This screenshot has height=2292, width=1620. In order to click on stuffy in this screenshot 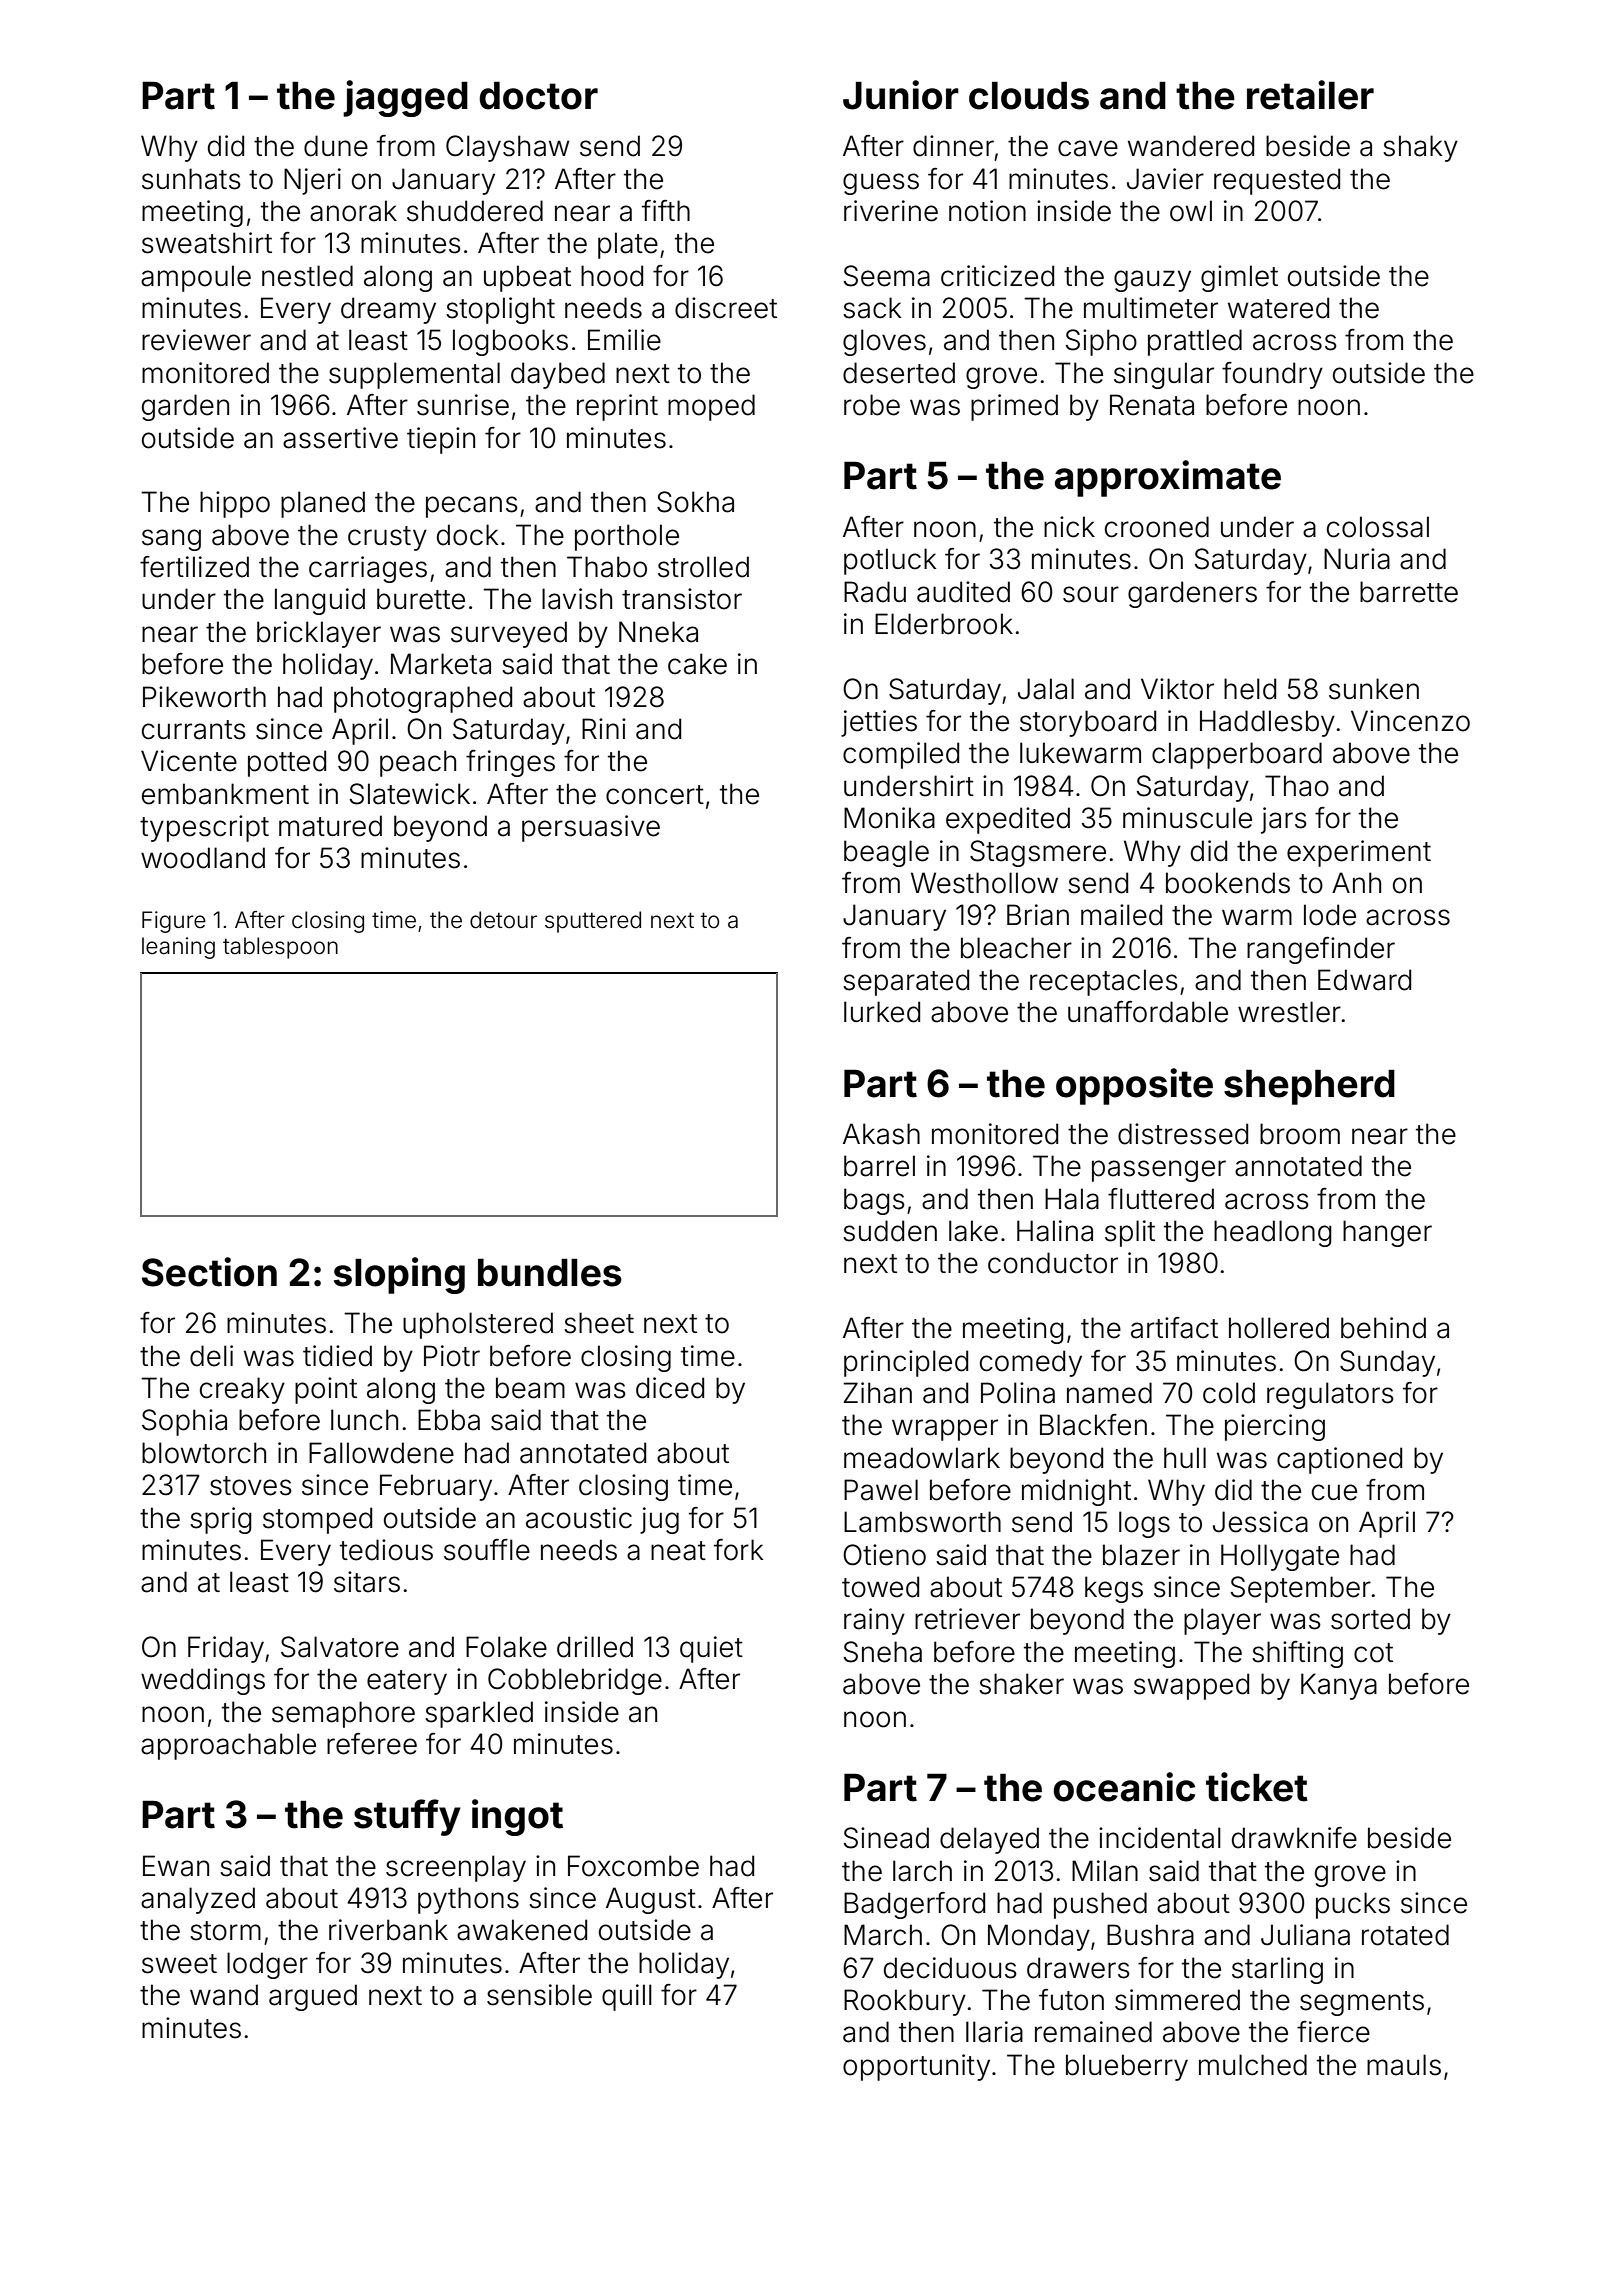, I will do `click(407, 1817)`.
